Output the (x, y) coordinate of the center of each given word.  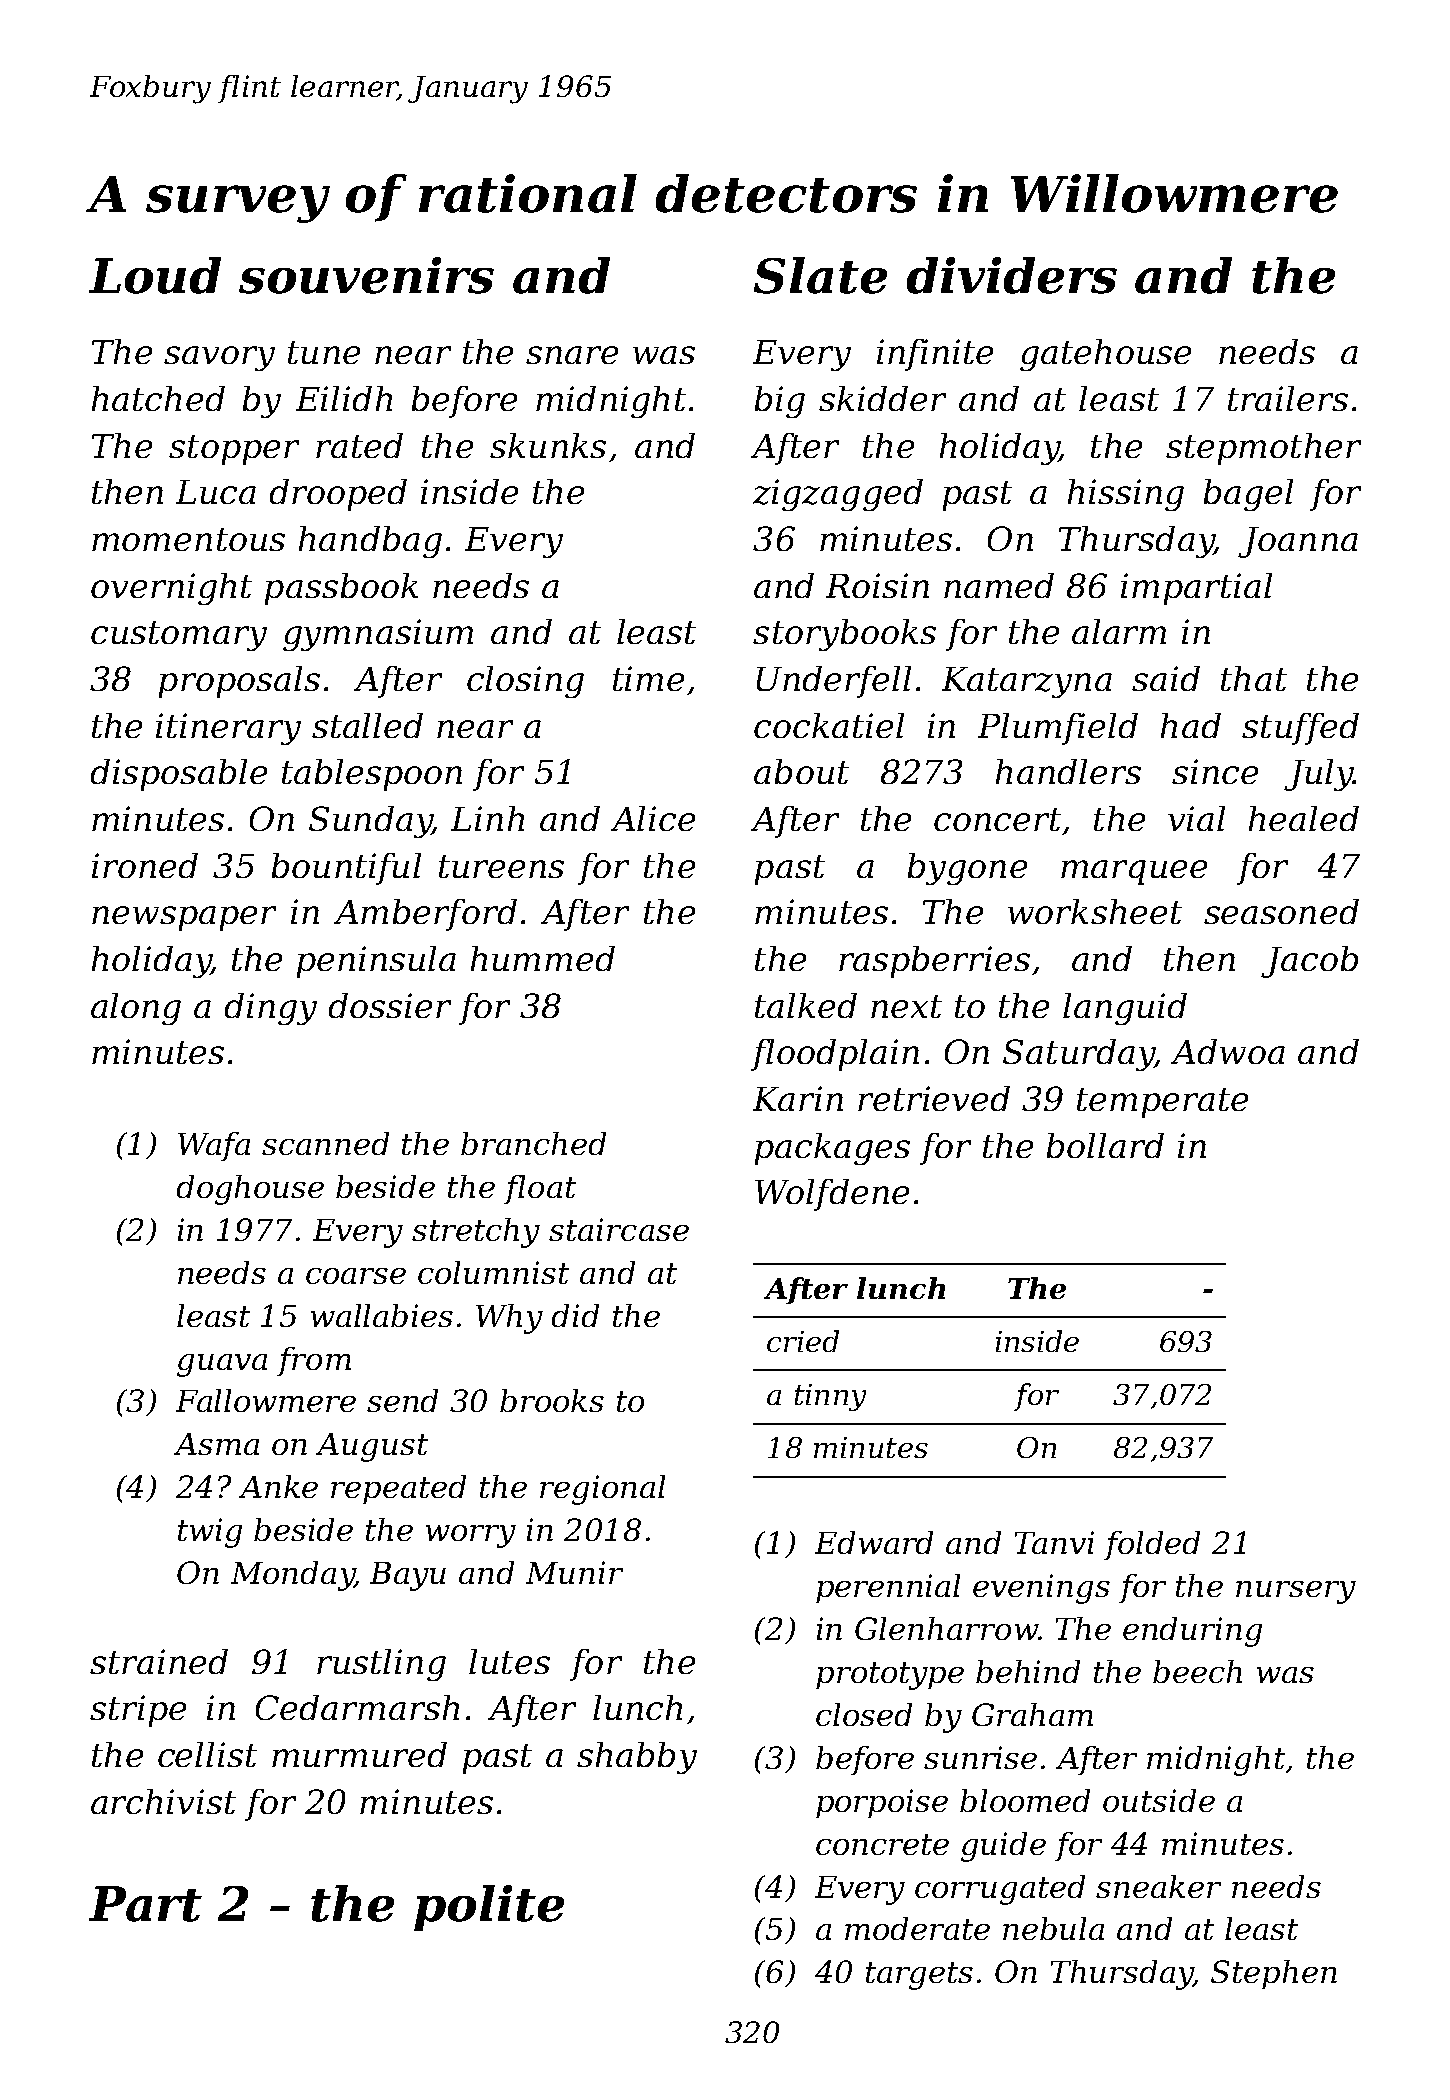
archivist (163, 1801)
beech (1197, 1671)
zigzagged (838, 495)
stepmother (1263, 449)
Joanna (1298, 542)
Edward (874, 1542)
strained (159, 1661)
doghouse (250, 1190)
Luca (216, 492)
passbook (341, 589)
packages (832, 1149)
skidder (882, 398)
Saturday (1078, 1055)
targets (919, 1976)
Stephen (1274, 1974)
